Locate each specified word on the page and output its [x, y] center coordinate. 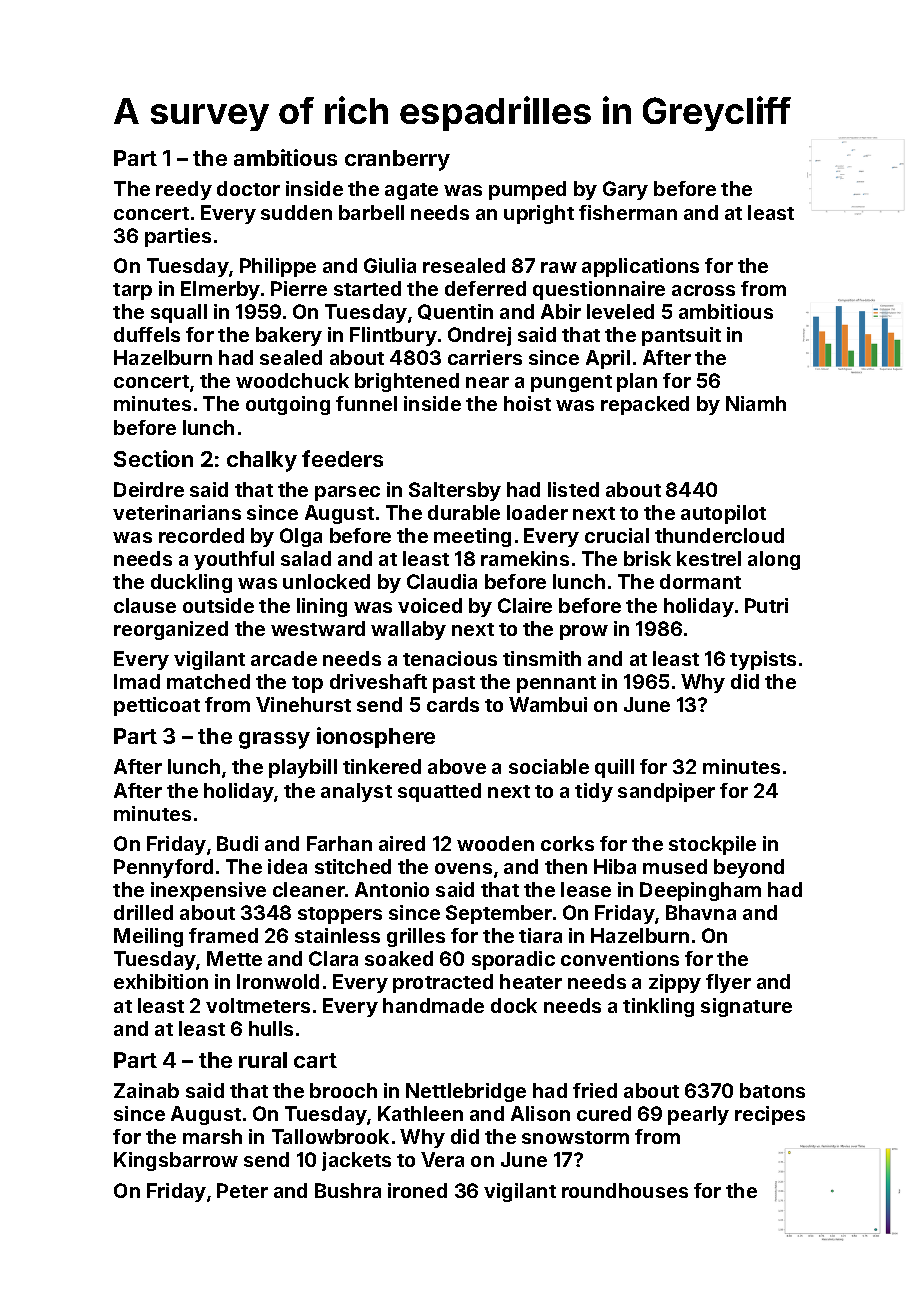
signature [746, 1007]
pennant [556, 684]
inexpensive [208, 891]
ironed [417, 1190]
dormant [700, 581]
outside [218, 605]
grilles [416, 937]
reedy [184, 190]
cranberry [397, 160]
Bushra [348, 1190]
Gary [625, 190]
